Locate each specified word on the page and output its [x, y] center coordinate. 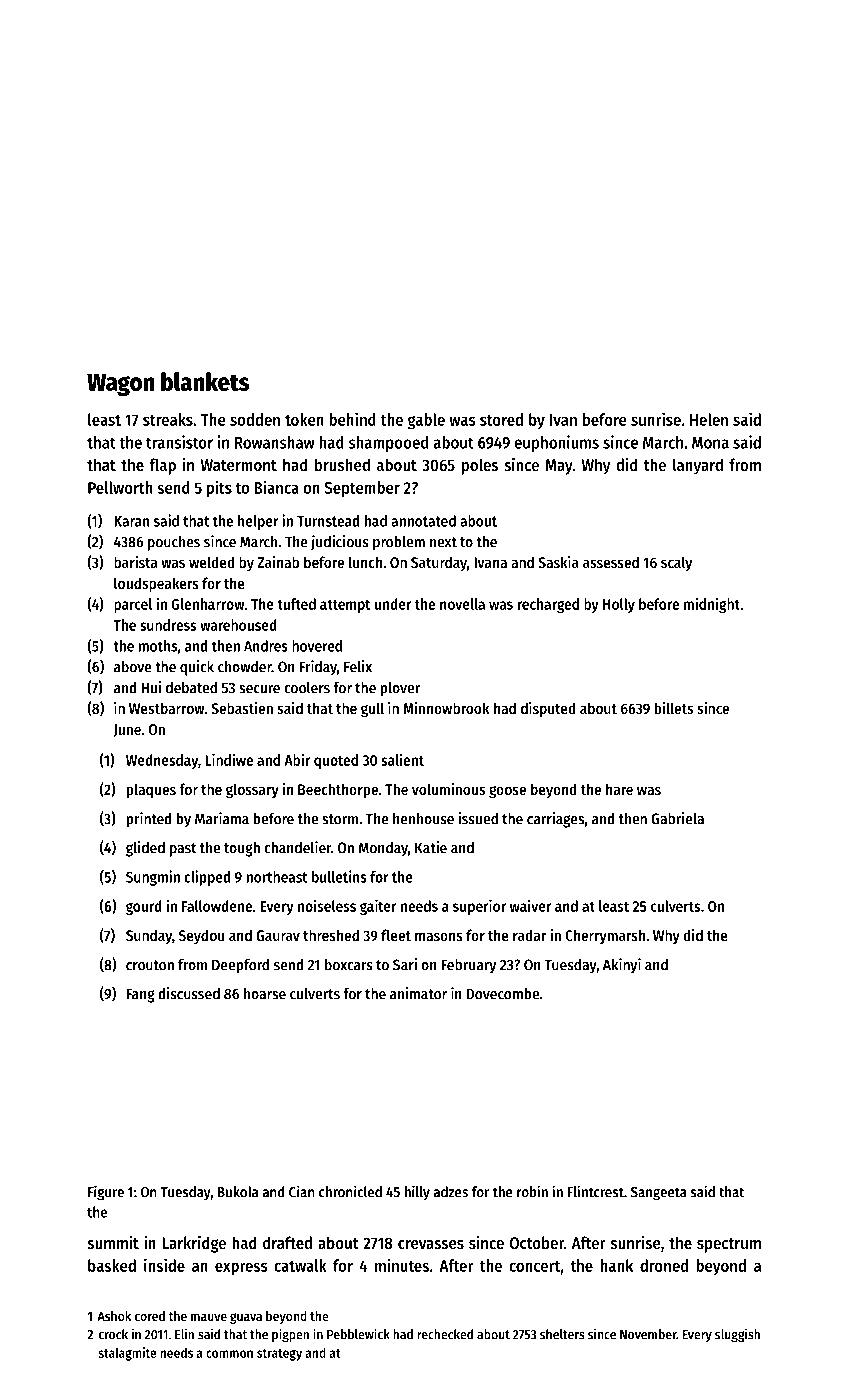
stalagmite [127, 1354]
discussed [189, 993]
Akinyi [622, 966]
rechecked [445, 1334]
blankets [205, 381]
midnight [712, 605]
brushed [342, 464]
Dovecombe [503, 994]
